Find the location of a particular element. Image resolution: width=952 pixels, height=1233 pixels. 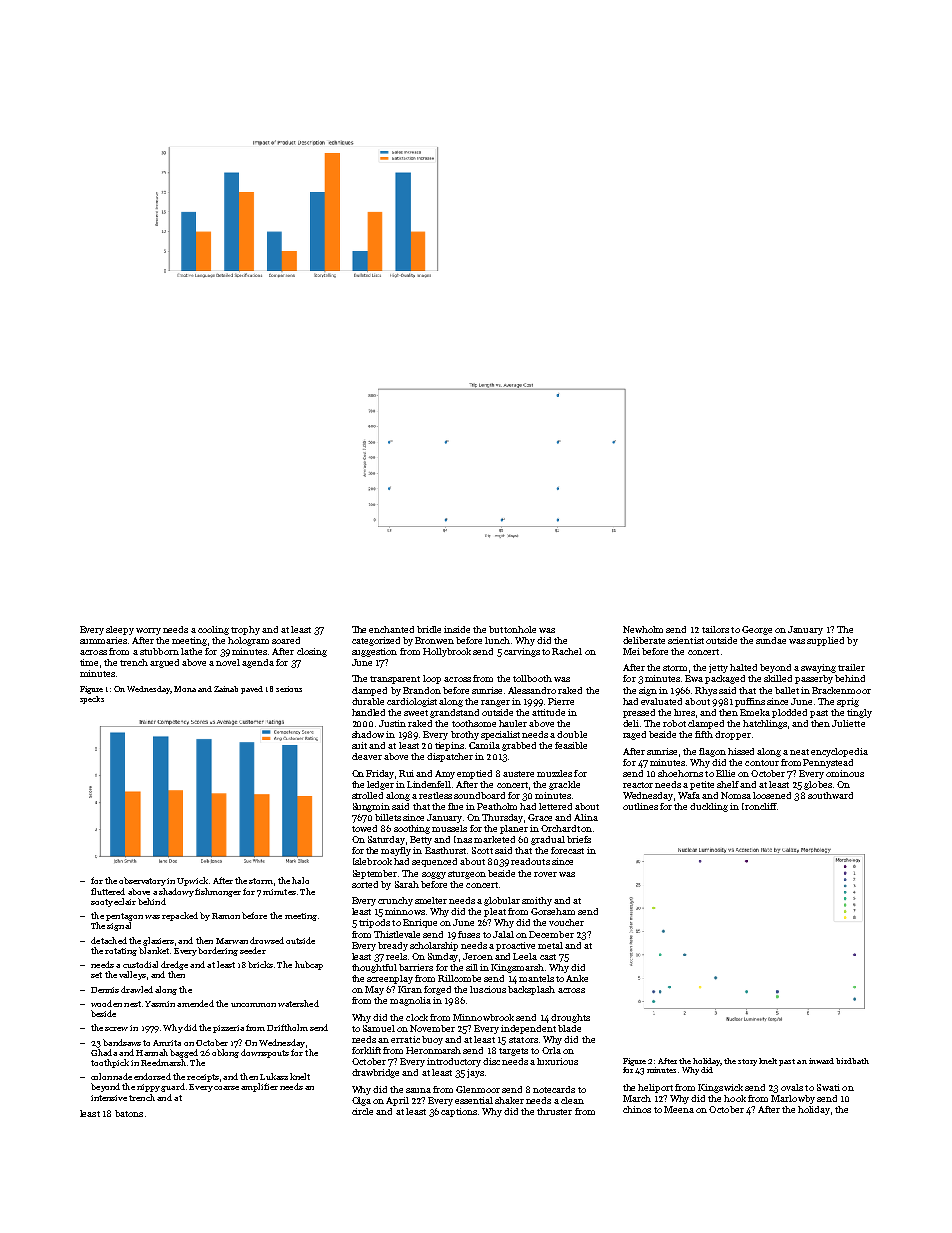

voucher is located at coordinates (566, 922).
